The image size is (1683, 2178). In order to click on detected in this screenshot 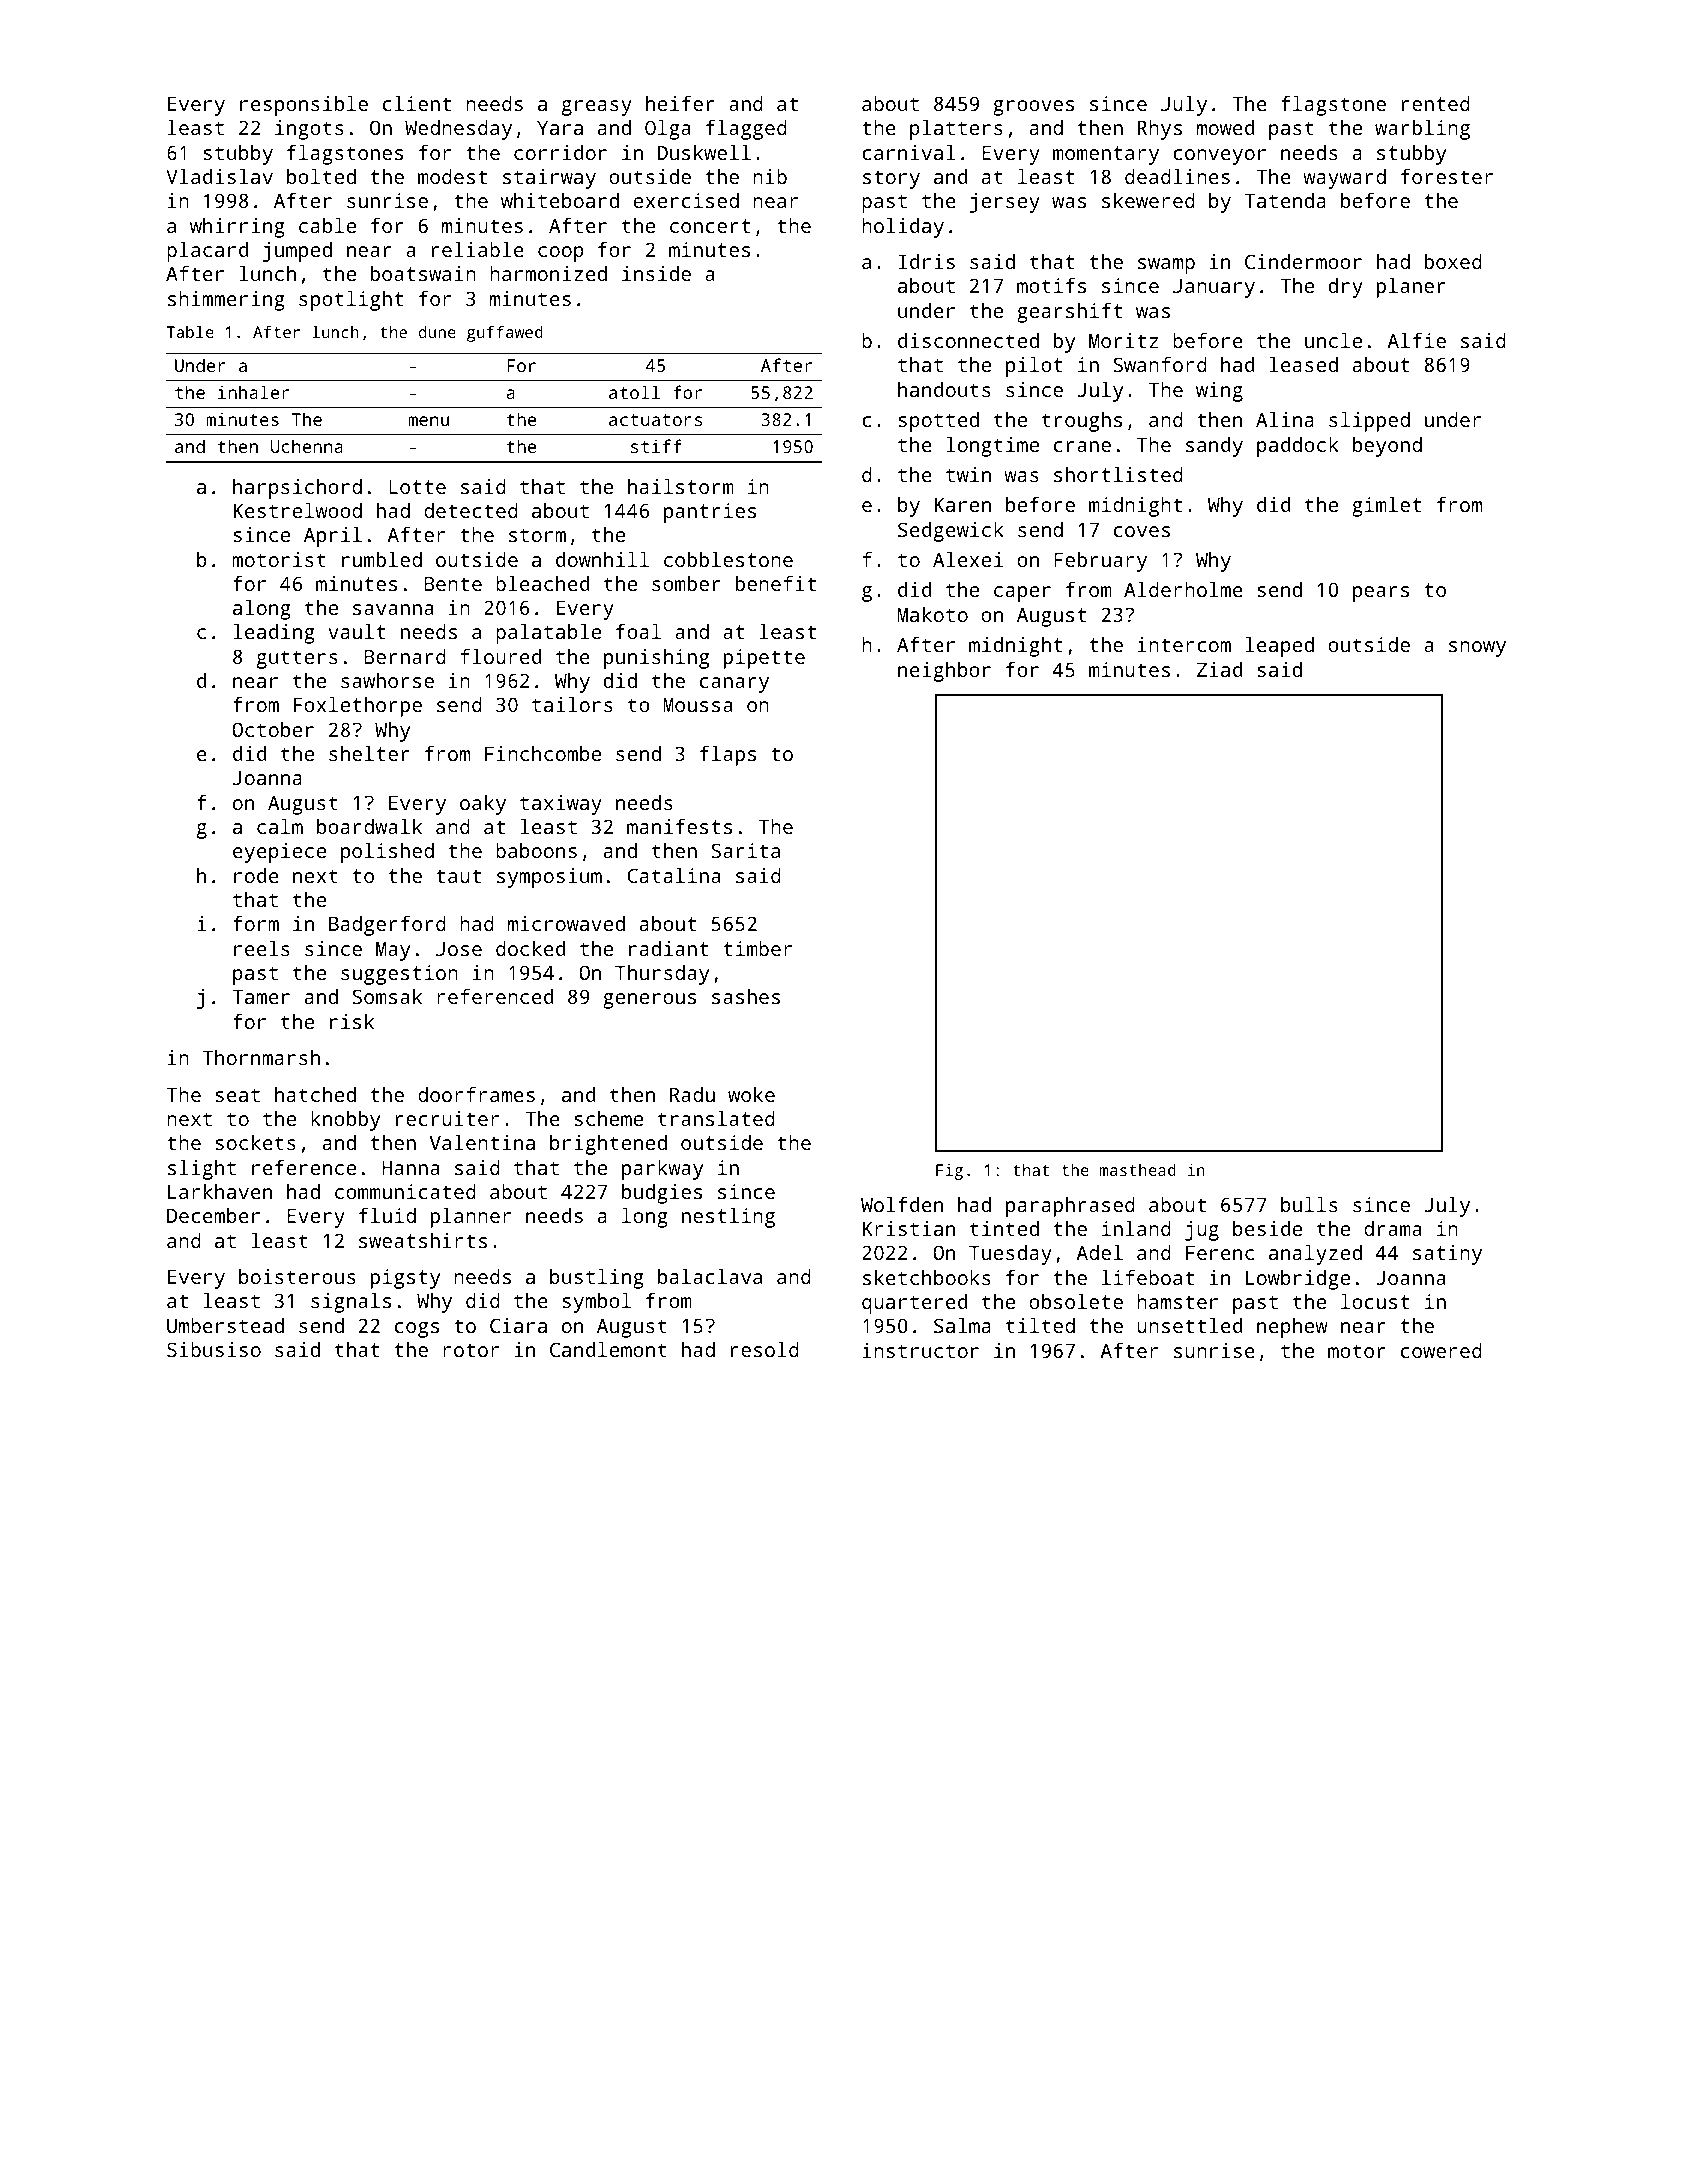, I will do `click(471, 510)`.
